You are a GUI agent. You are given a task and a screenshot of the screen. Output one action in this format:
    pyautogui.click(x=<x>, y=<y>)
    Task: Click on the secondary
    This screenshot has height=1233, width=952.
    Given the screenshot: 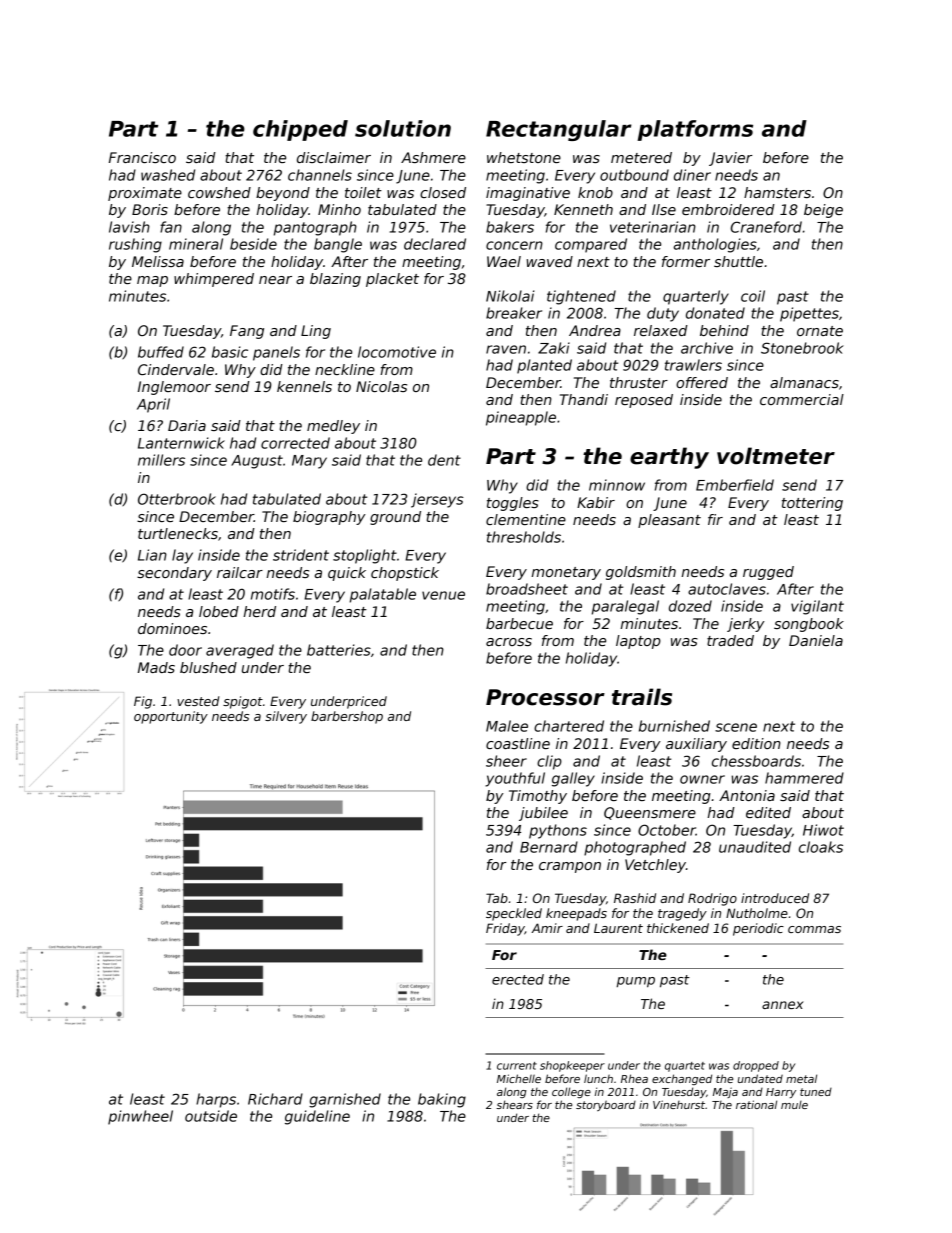 What is the action you would take?
    pyautogui.click(x=174, y=574)
